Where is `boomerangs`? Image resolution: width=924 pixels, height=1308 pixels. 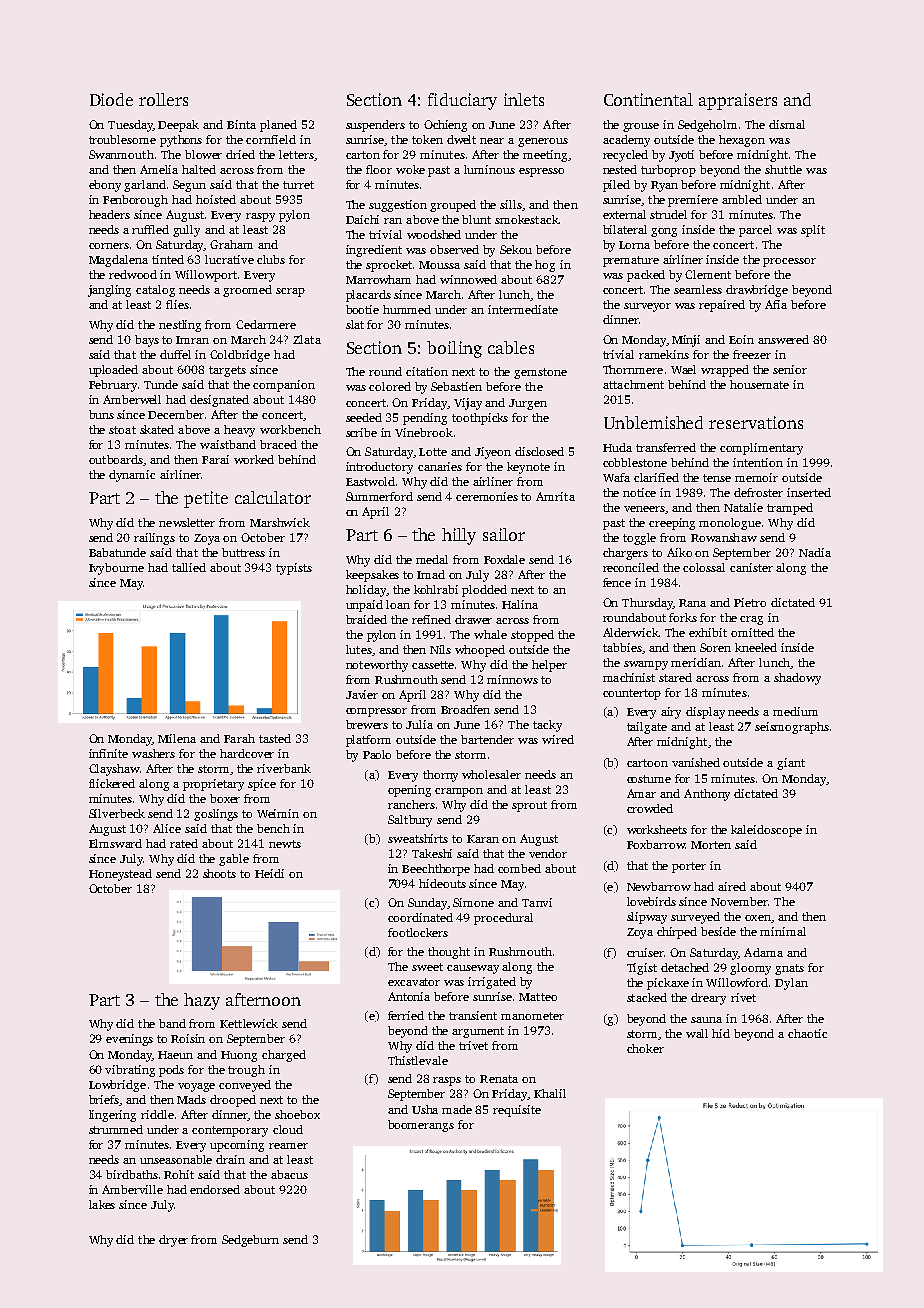
boomerangs is located at coordinates (421, 1126).
